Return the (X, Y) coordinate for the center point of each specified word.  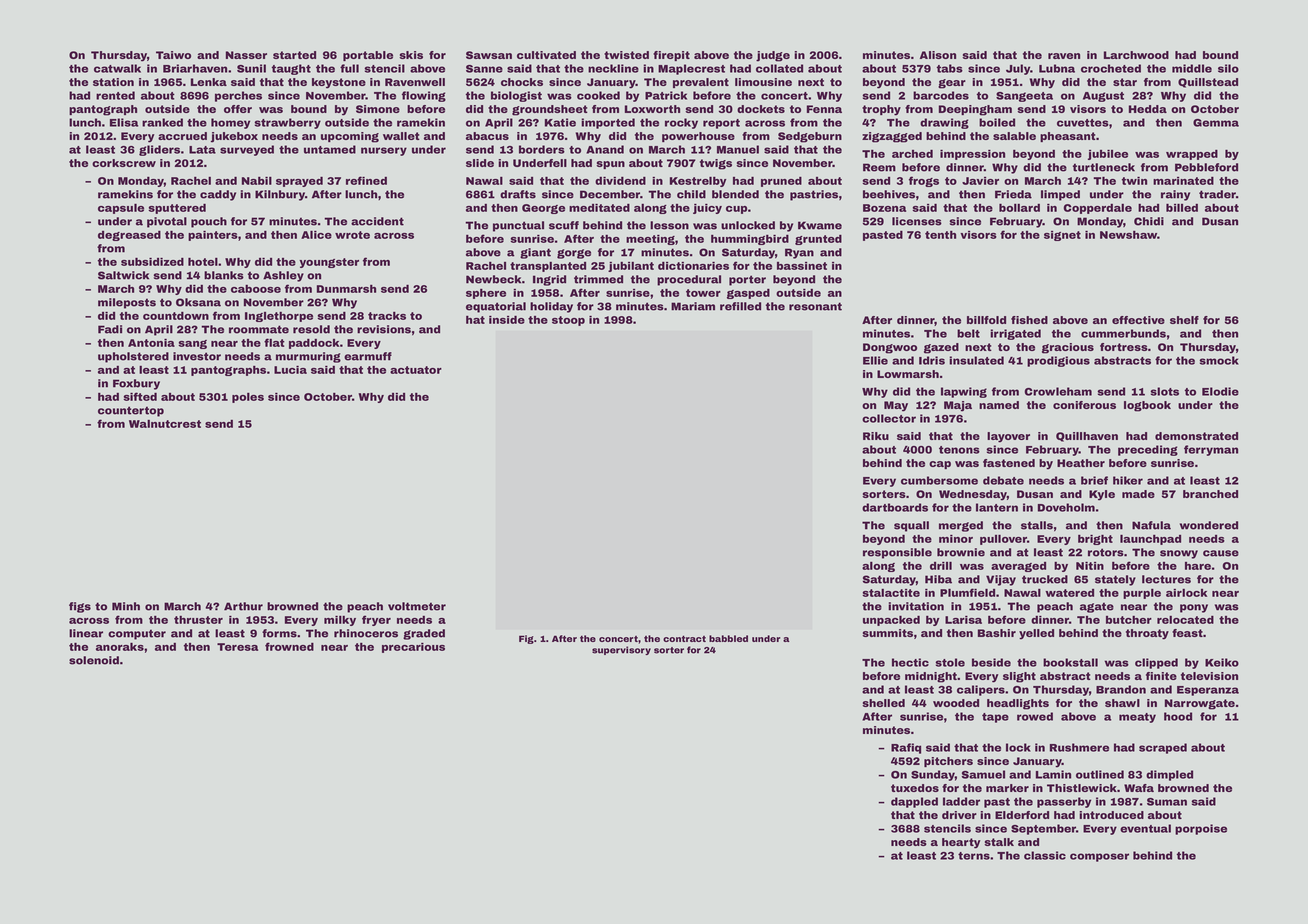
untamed (330, 149)
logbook (1147, 406)
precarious (413, 648)
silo (1228, 68)
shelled (883, 703)
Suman (1167, 802)
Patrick (666, 95)
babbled (728, 638)
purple (1142, 594)
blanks (224, 275)
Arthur (243, 606)
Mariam (693, 306)
